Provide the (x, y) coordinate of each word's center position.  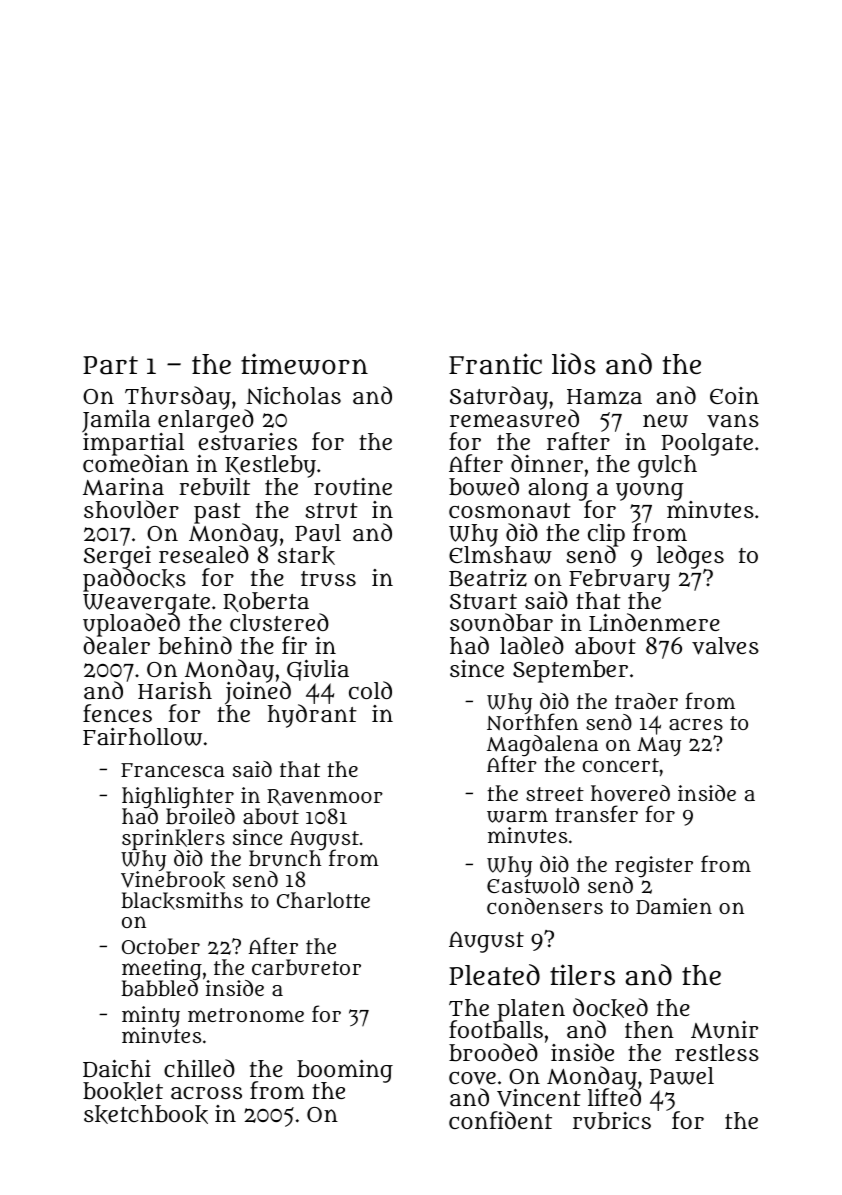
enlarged (206, 421)
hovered (630, 793)
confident (500, 1120)
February (619, 580)
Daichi (117, 1068)
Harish (175, 690)
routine (353, 486)
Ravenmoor (325, 797)
